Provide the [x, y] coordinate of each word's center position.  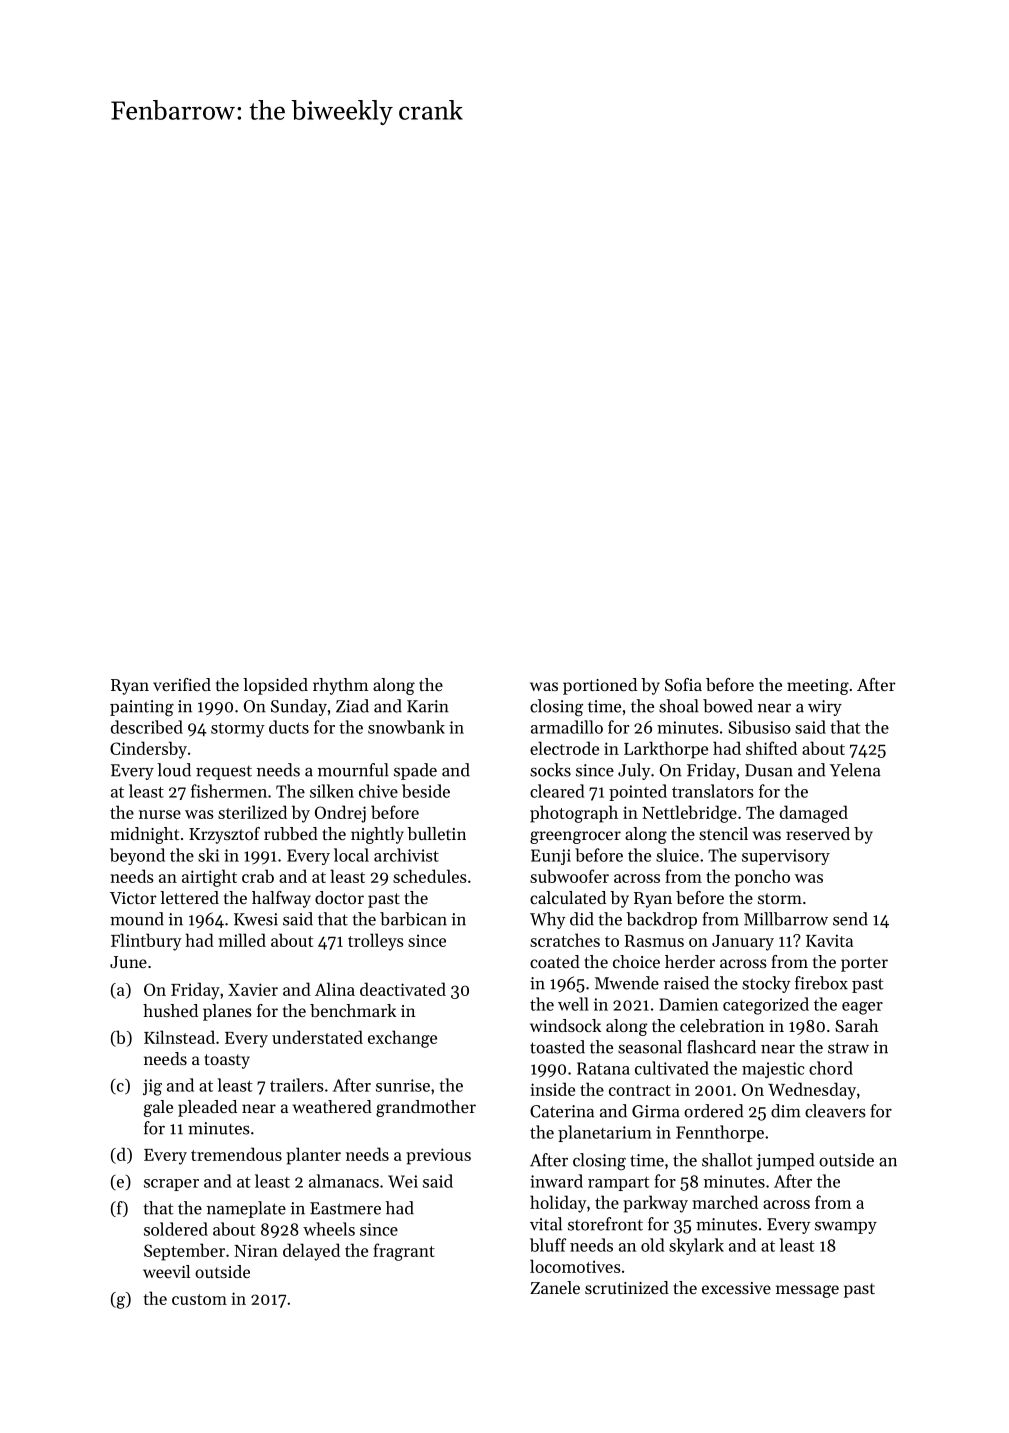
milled [242, 940]
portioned [600, 686]
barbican [413, 919]
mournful [353, 770]
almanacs [344, 1181]
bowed [728, 706]
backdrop [661, 920]
